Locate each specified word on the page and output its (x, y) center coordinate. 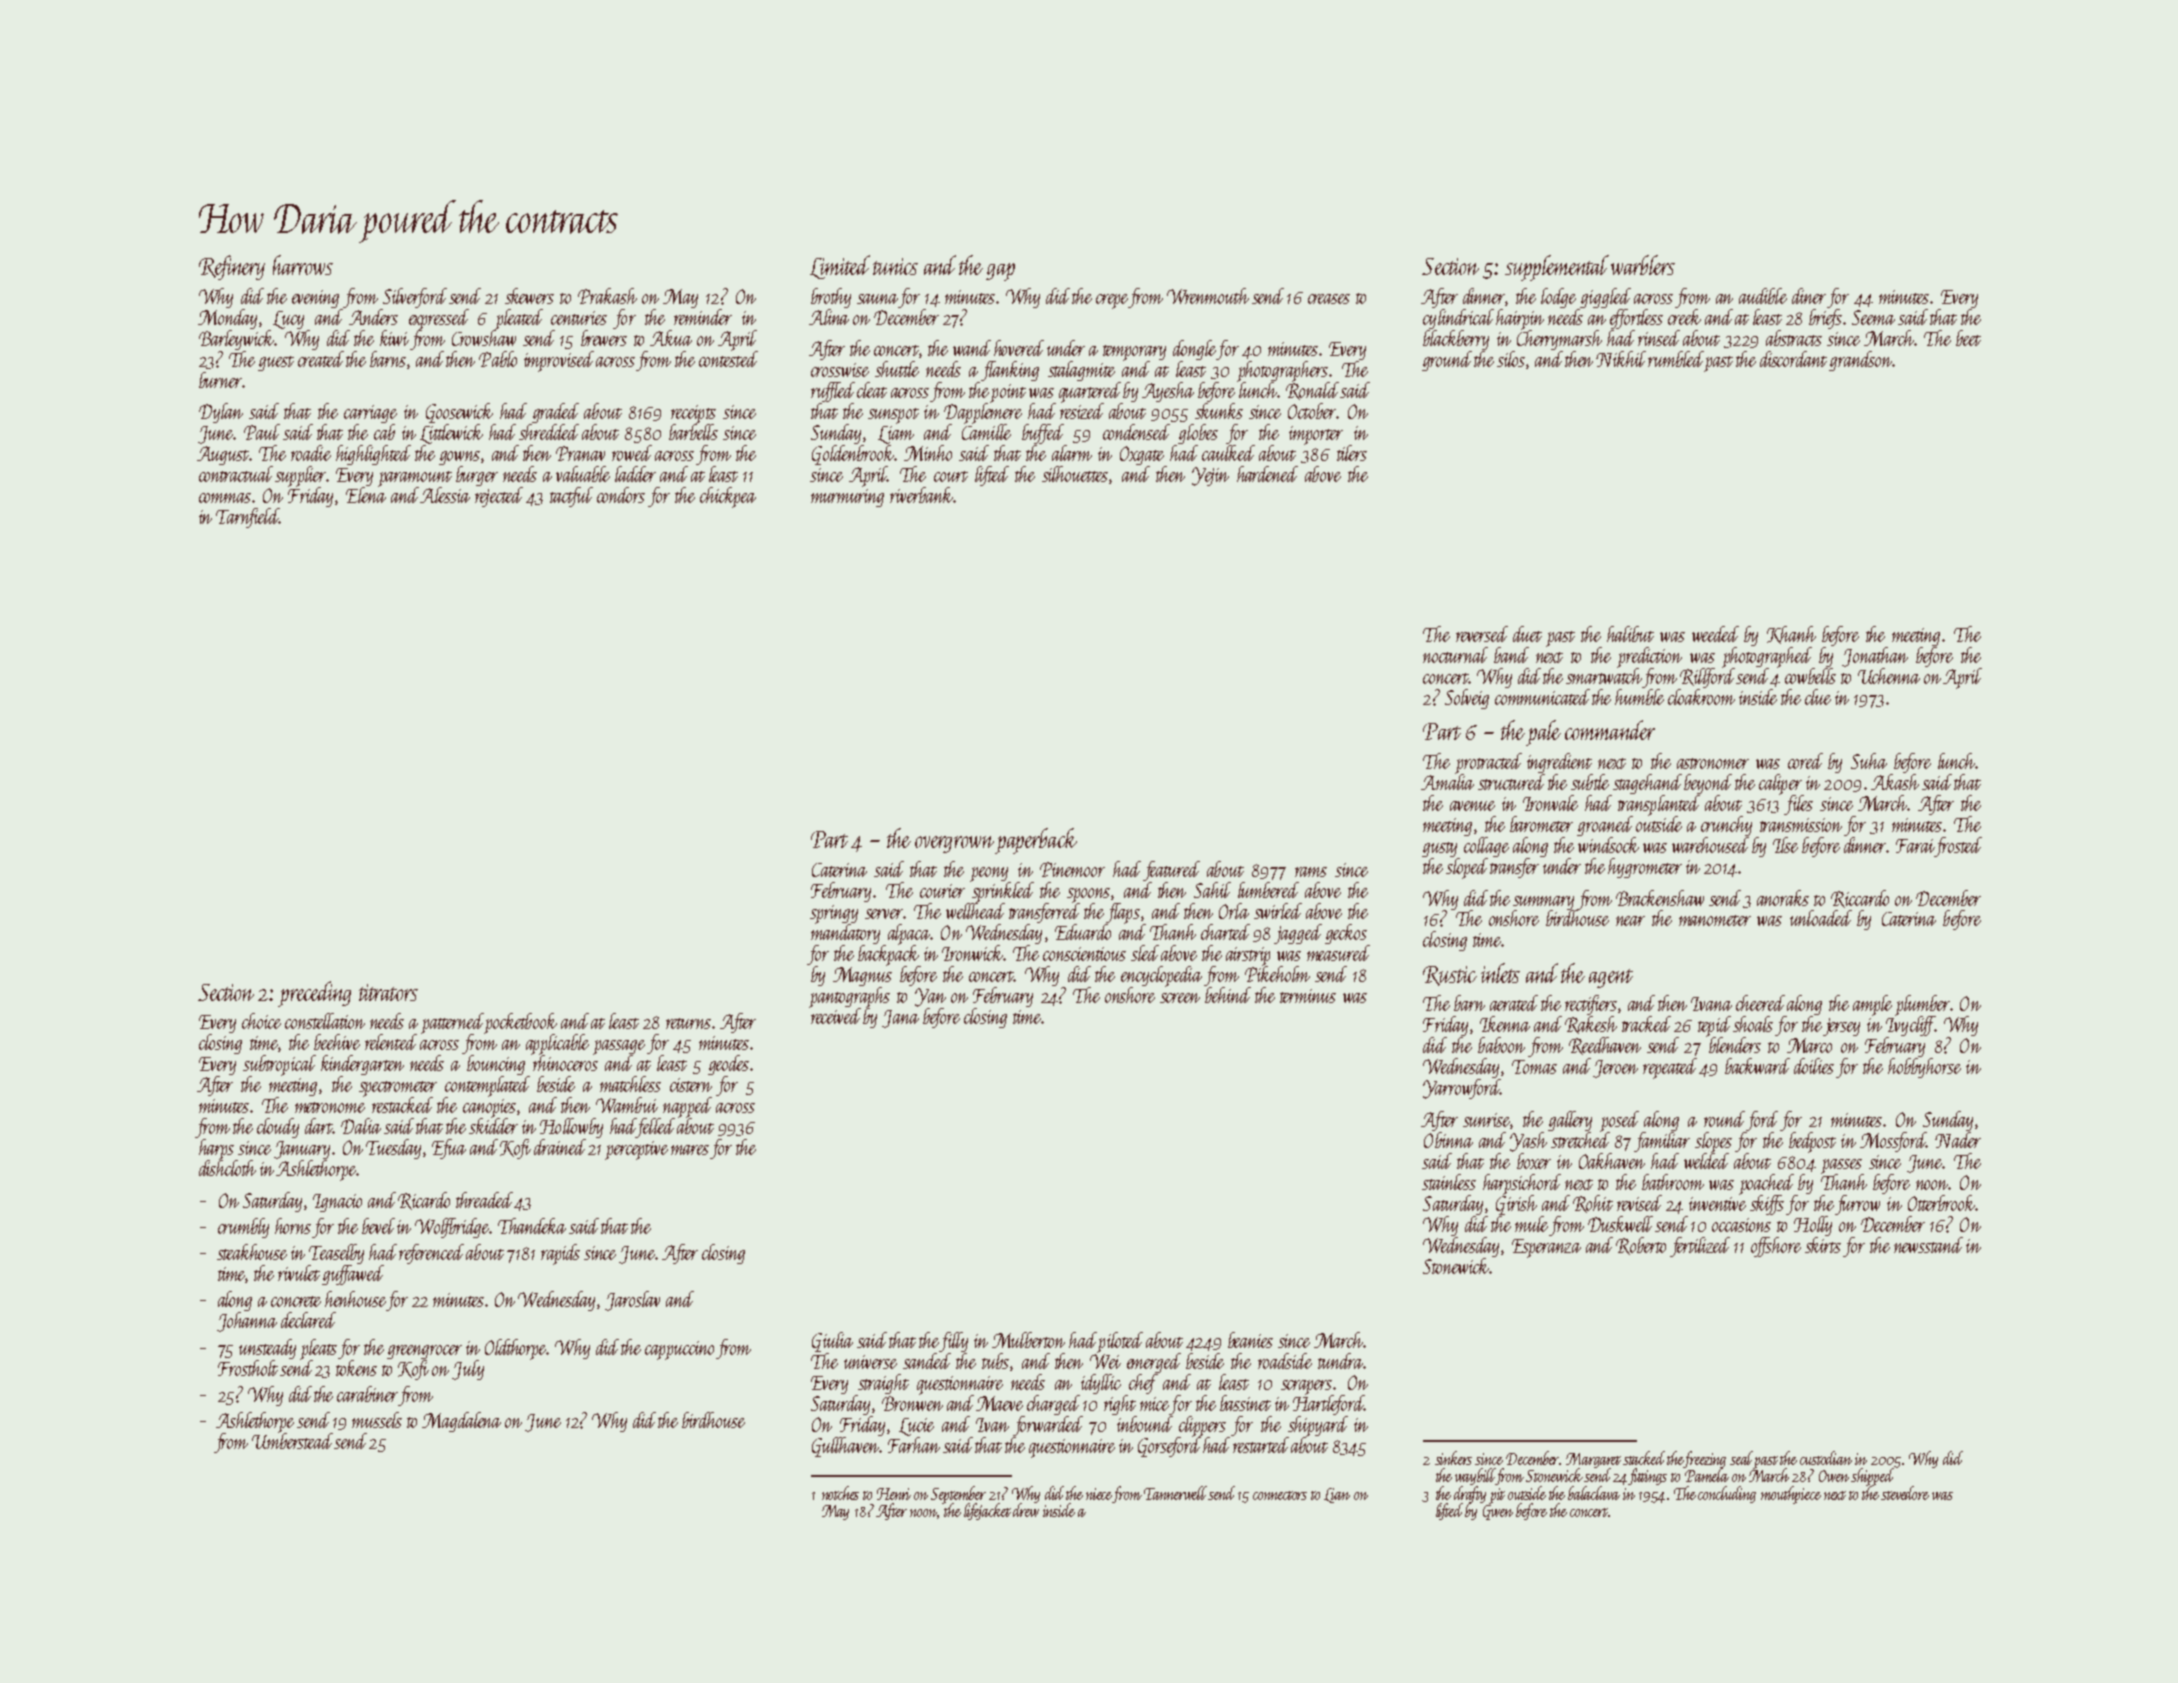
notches (840, 1493)
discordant (1793, 359)
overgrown (955, 845)
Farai (1915, 846)
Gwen (1498, 1512)
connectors (1280, 1495)
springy (834, 914)
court (951, 476)
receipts (693, 414)
